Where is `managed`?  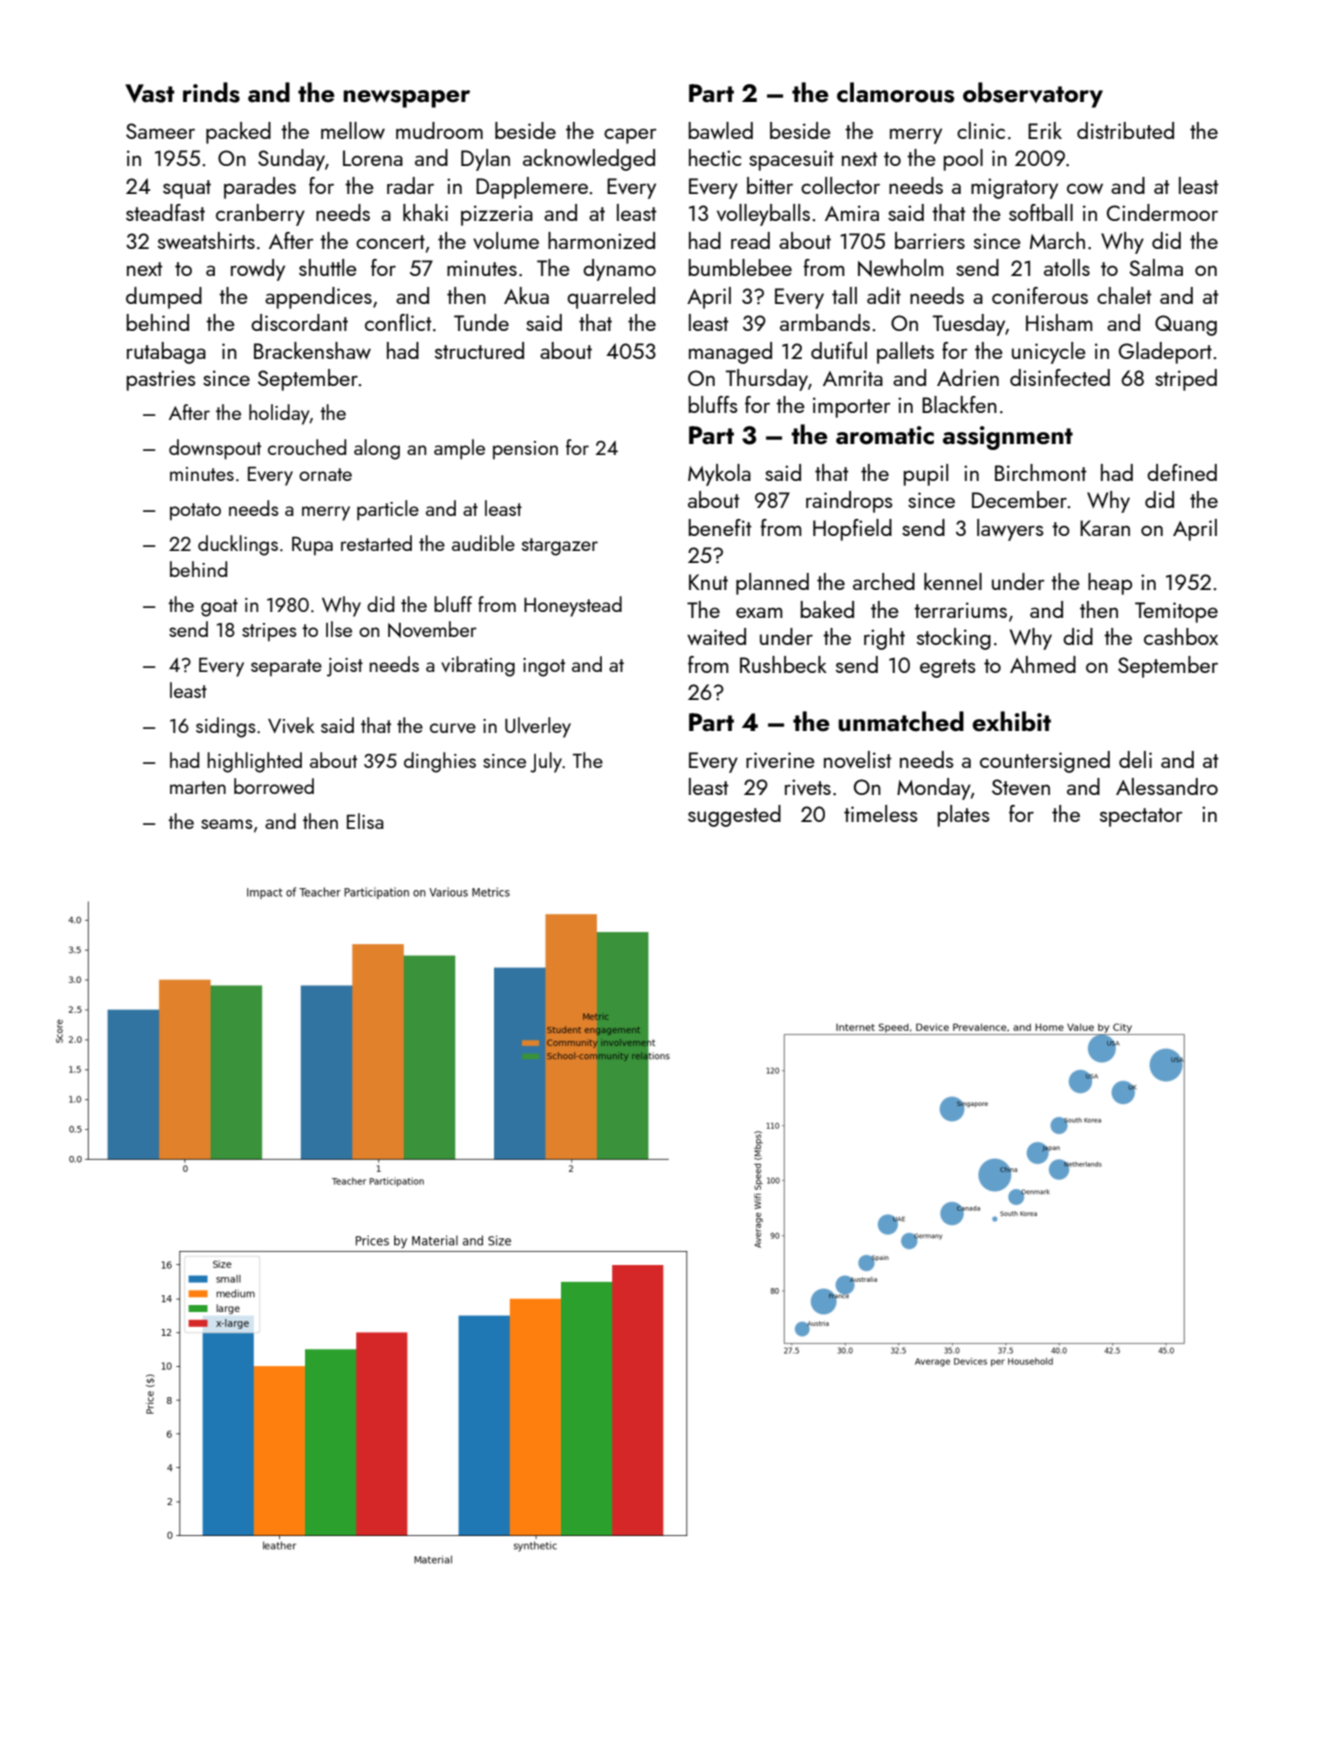 managed is located at coordinates (730, 353).
